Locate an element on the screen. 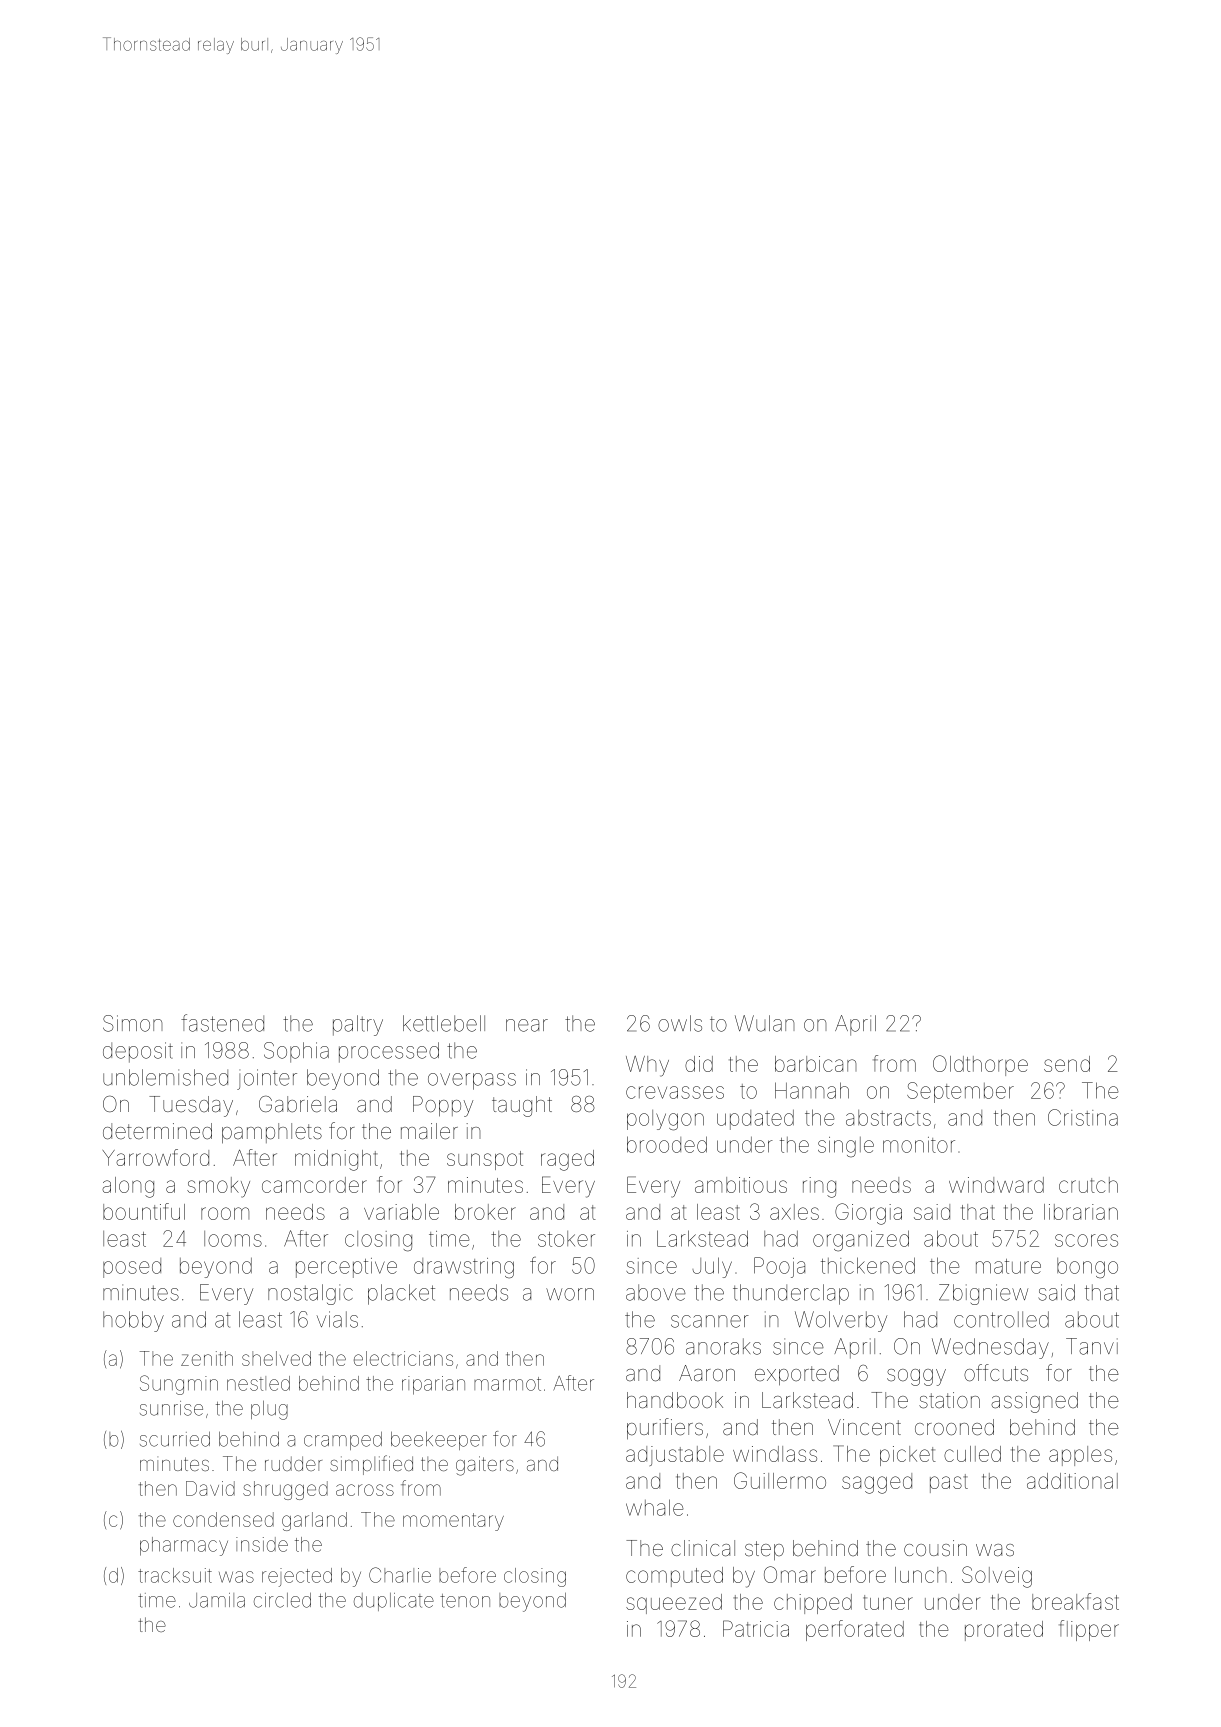 This screenshot has height=1727, width=1221. Jamila is located at coordinates (217, 1600).
